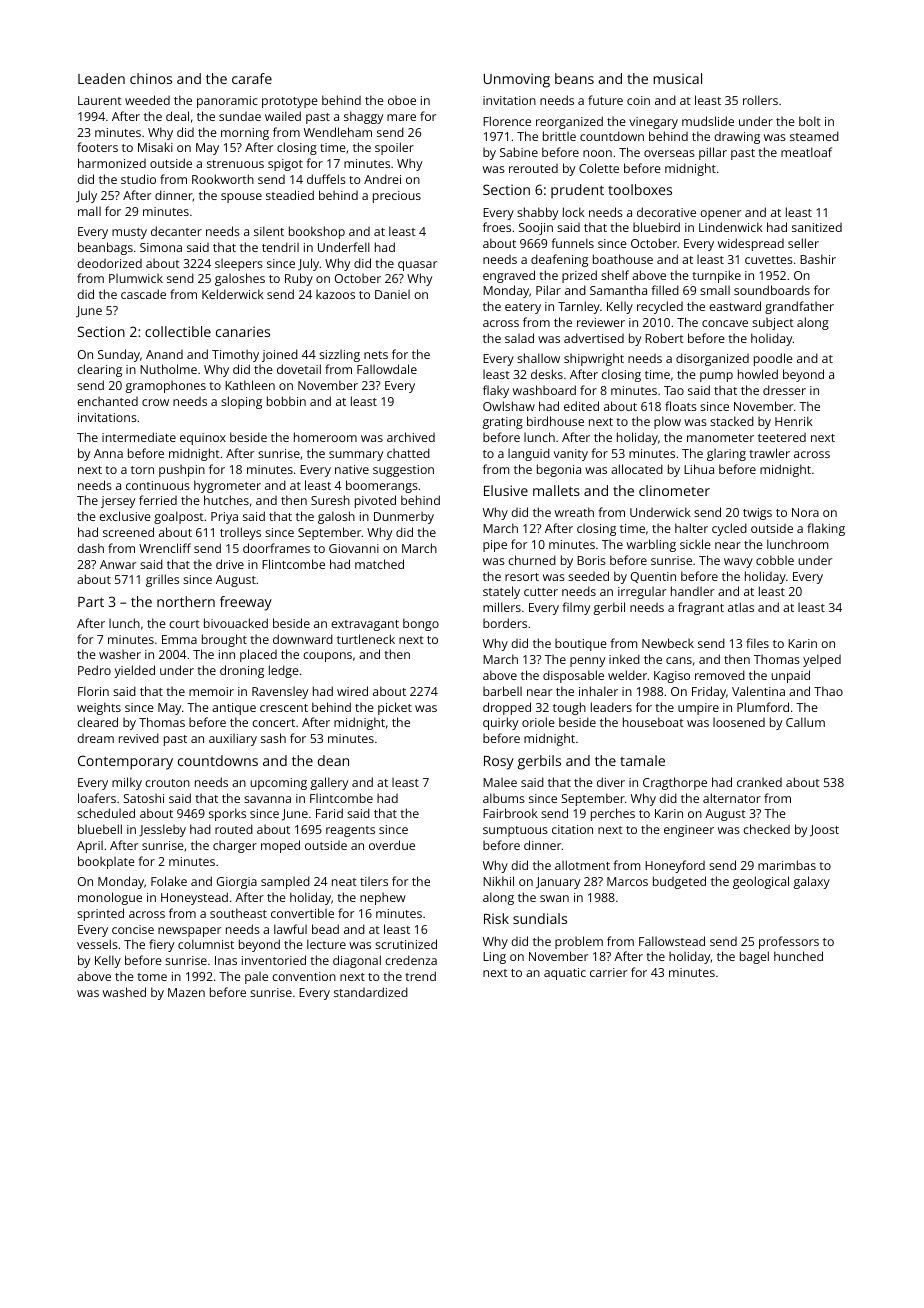 Image resolution: width=924 pixels, height=1308 pixels. What do you see at coordinates (401, 117) in the image?
I see `mare` at bounding box center [401, 117].
